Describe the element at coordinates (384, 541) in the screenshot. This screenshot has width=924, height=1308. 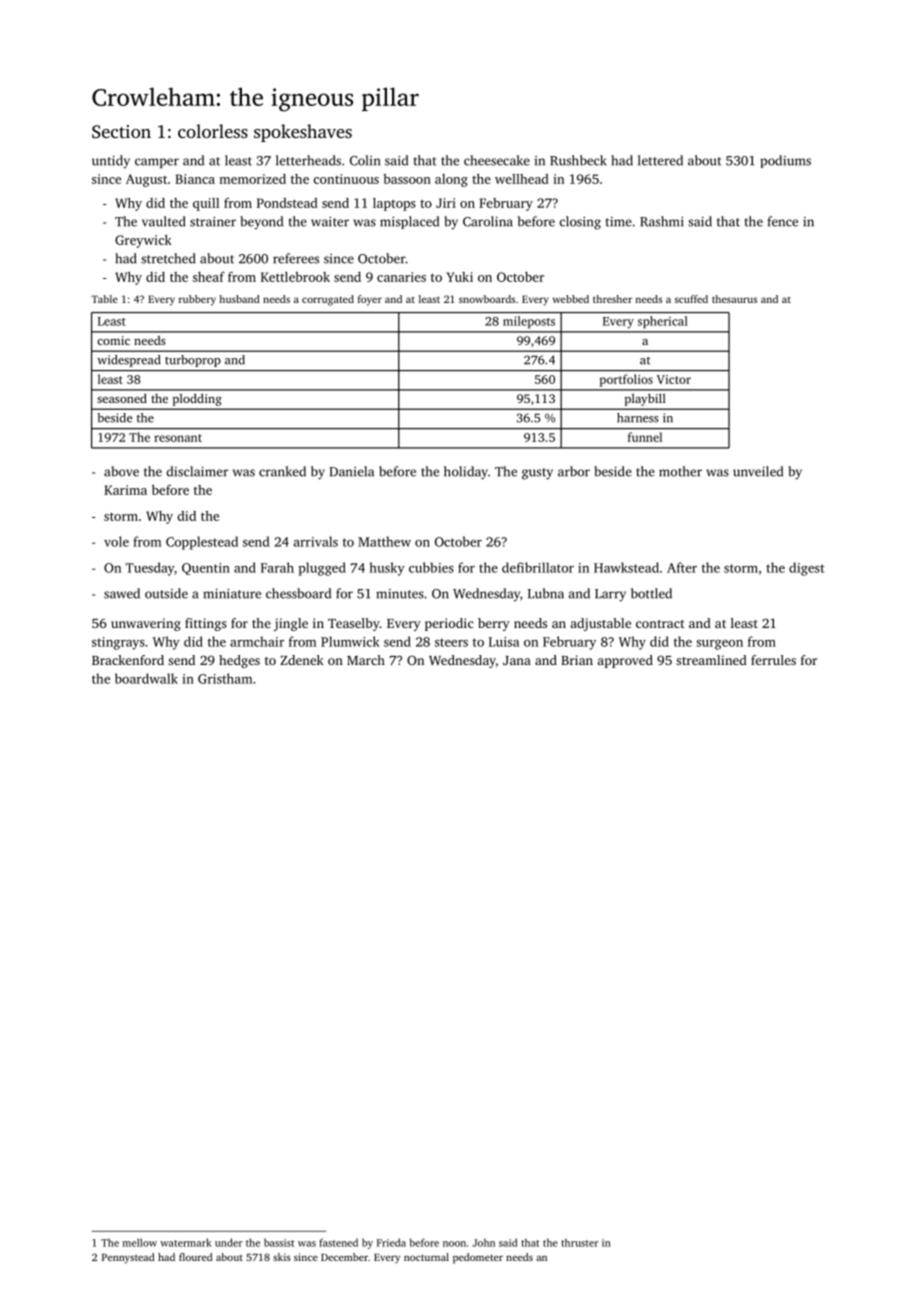
I see `Matthew` at that location.
